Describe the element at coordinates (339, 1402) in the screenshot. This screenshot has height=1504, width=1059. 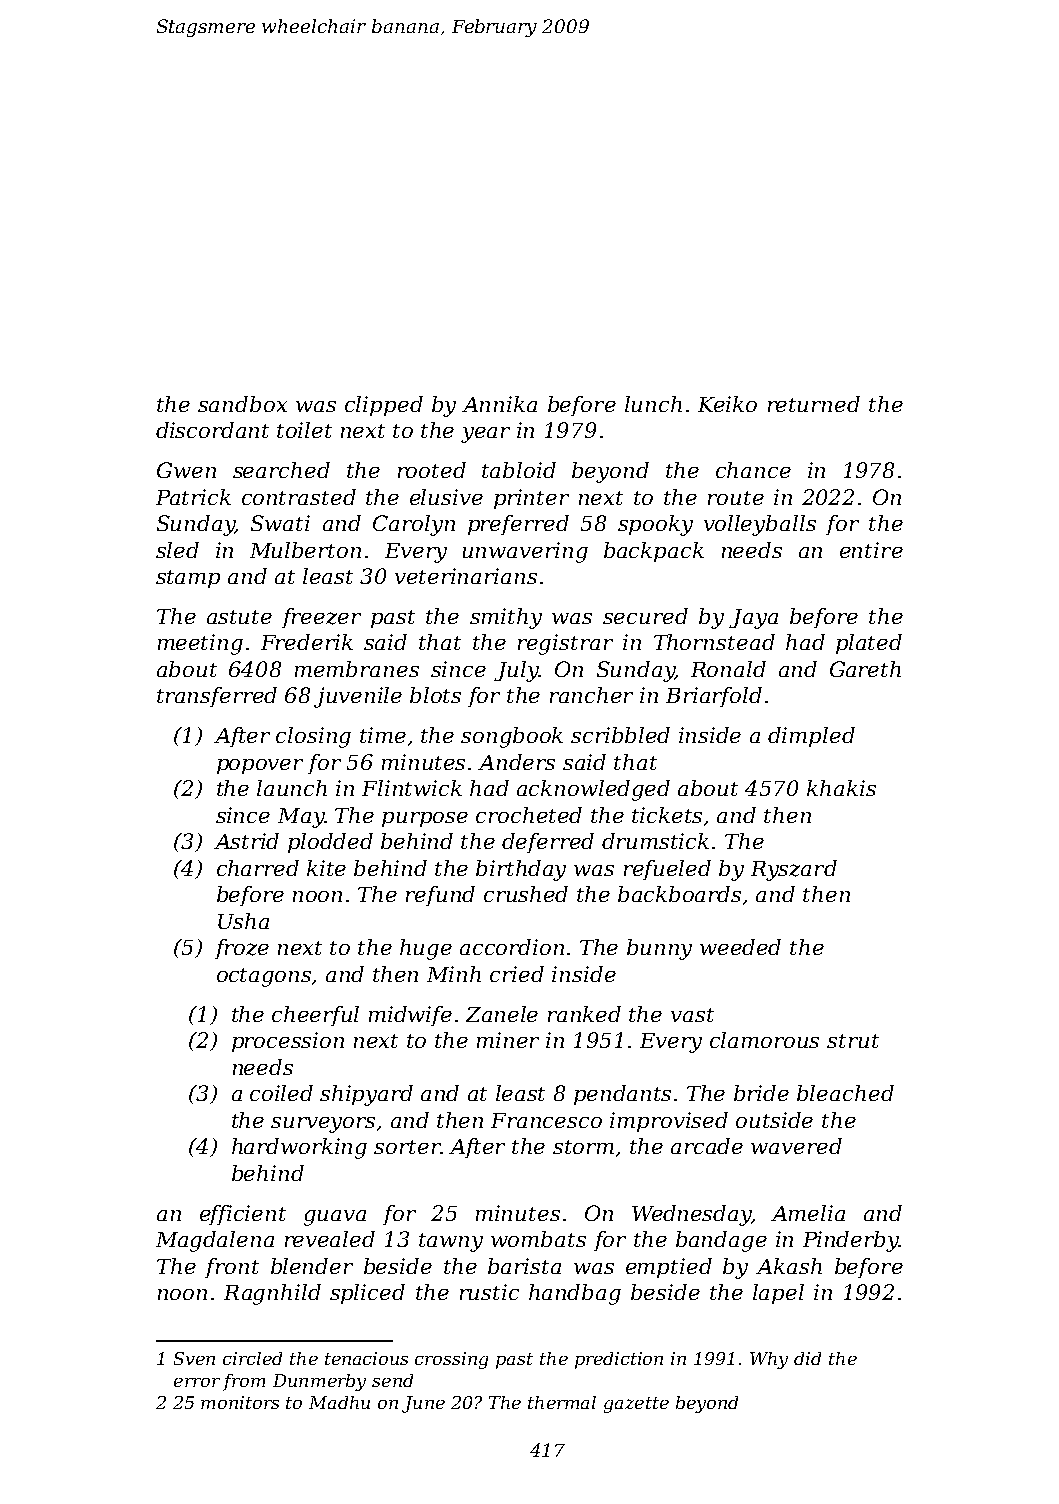
I see `Madhu` at that location.
